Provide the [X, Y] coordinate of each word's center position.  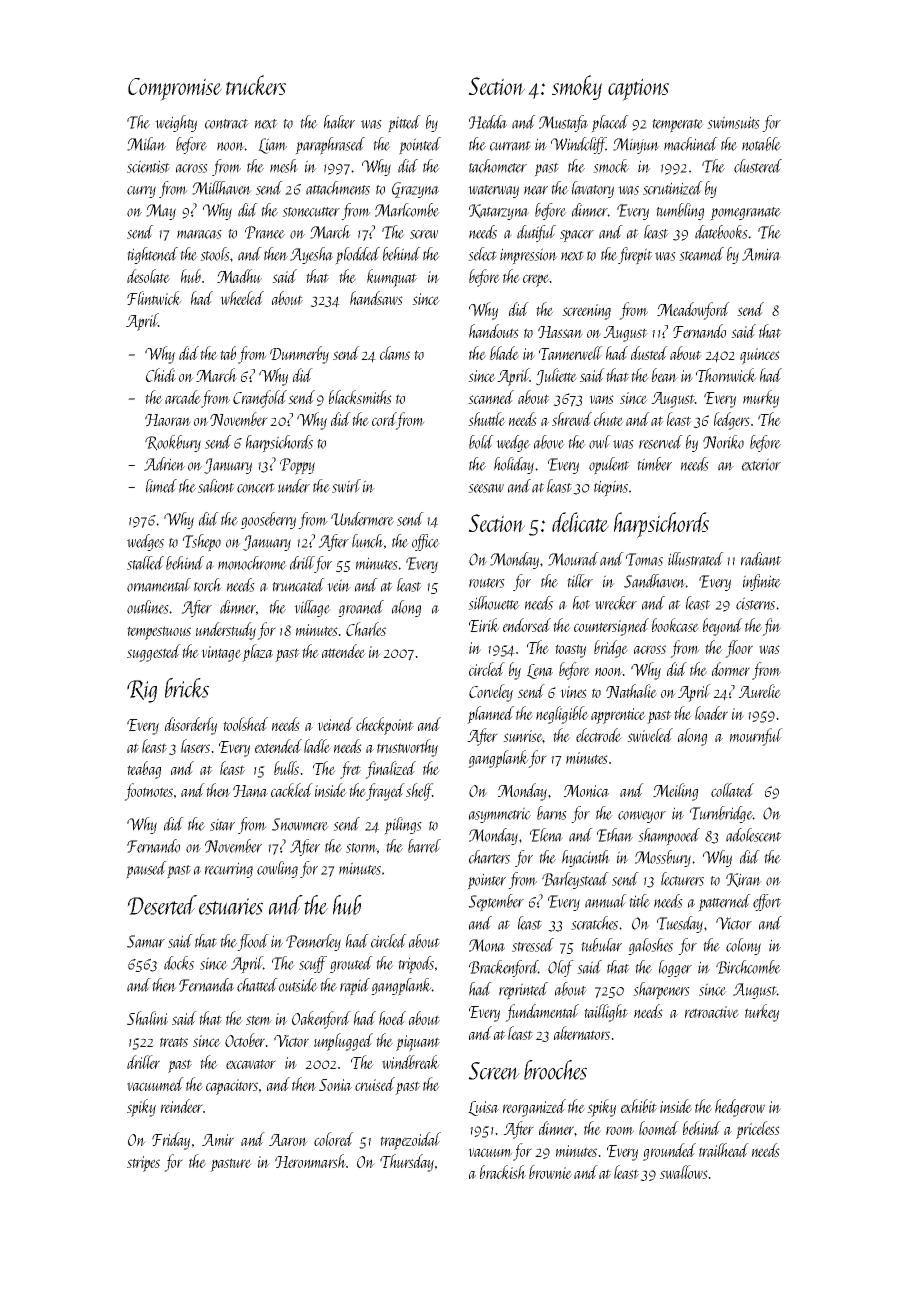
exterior [761, 464]
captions [638, 89]
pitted [404, 124]
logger [675, 968]
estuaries [231, 906]
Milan [146, 144]
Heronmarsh [310, 1161]
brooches [555, 1070]
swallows [684, 1172]
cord [384, 420]
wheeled [242, 298]
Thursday [407, 1163]
